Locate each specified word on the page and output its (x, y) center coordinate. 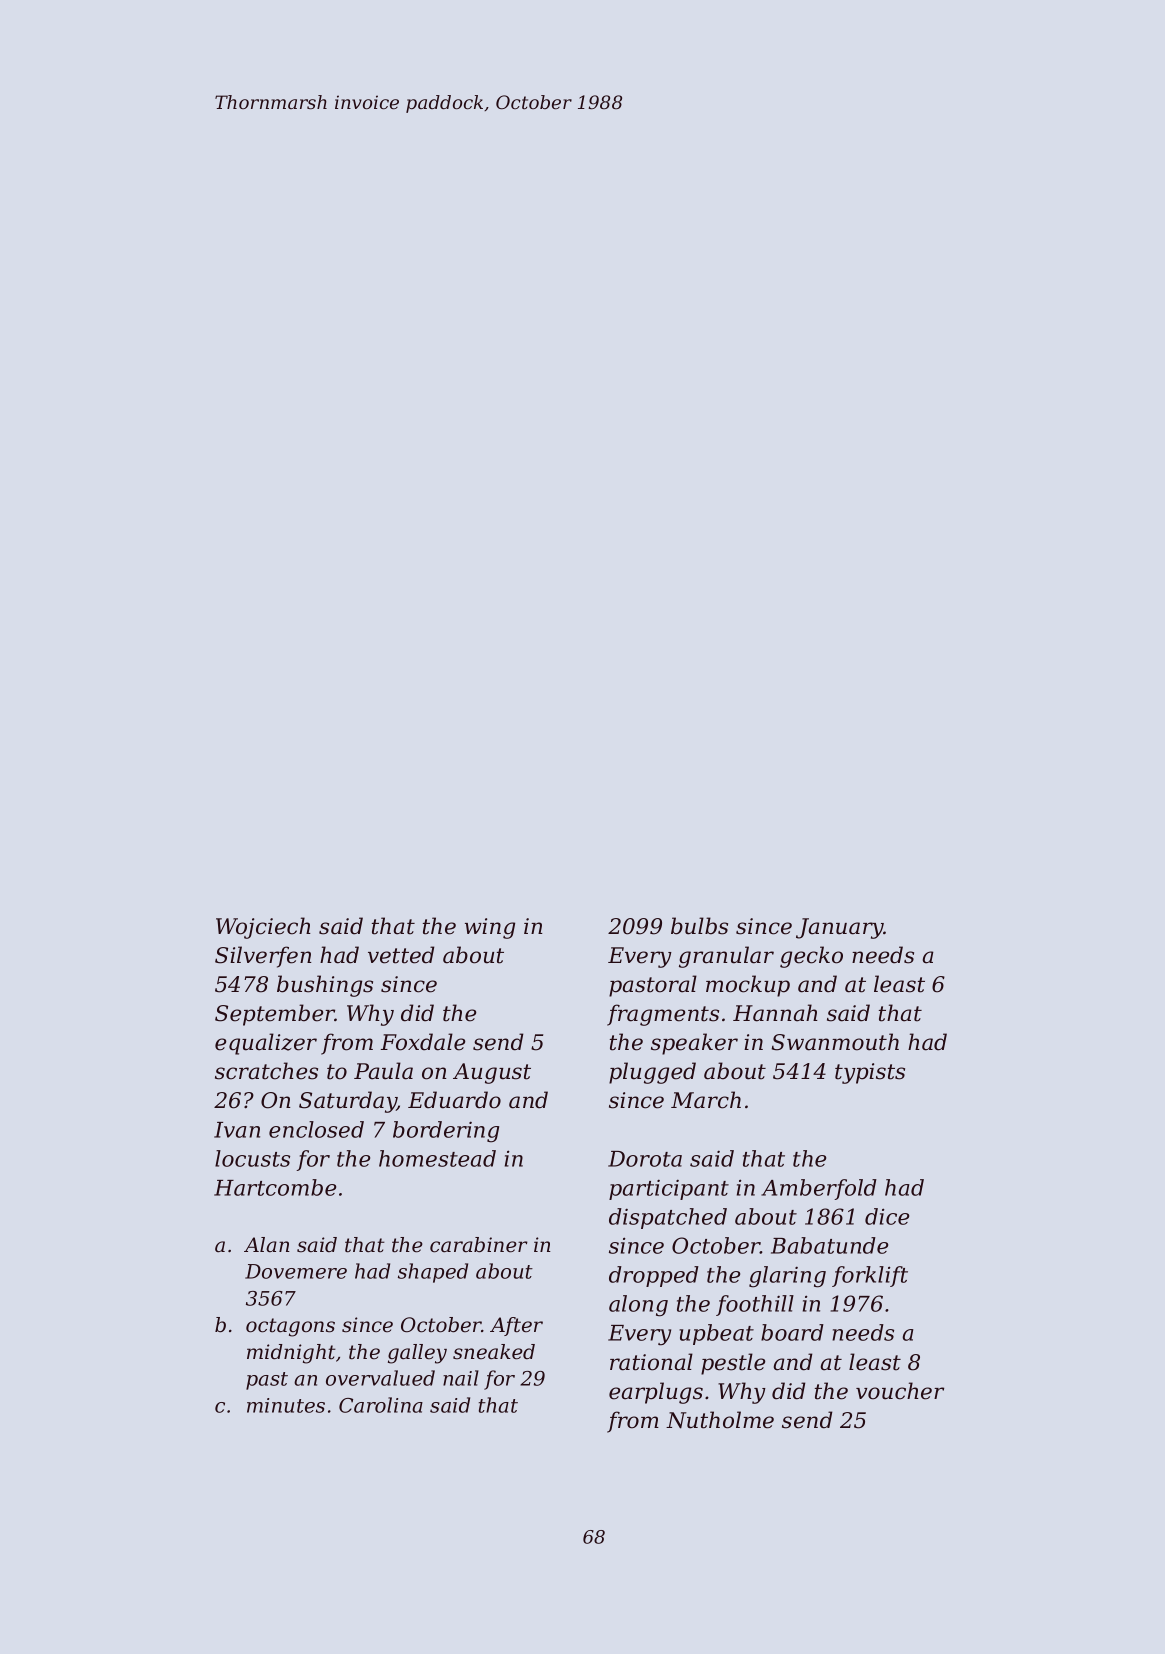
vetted (401, 955)
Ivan (237, 1130)
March (706, 1100)
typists (870, 1073)
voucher (900, 1391)
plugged (652, 1073)
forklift (870, 1276)
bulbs (699, 926)
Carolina (381, 1405)
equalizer (266, 1044)
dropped (654, 1276)
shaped (433, 1273)
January (840, 928)
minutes (286, 1405)
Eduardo (454, 1100)
